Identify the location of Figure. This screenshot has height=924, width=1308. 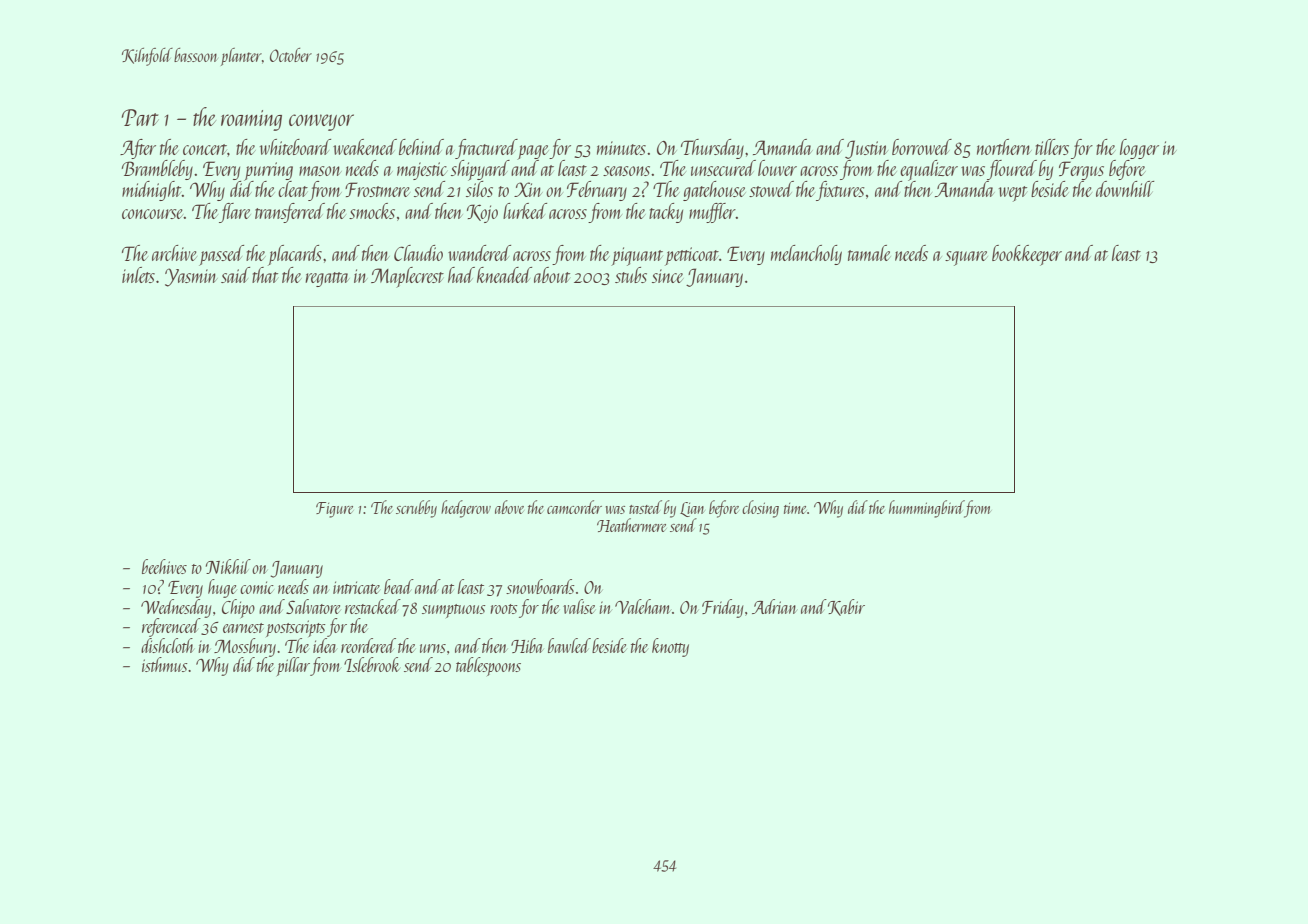
(334, 510).
